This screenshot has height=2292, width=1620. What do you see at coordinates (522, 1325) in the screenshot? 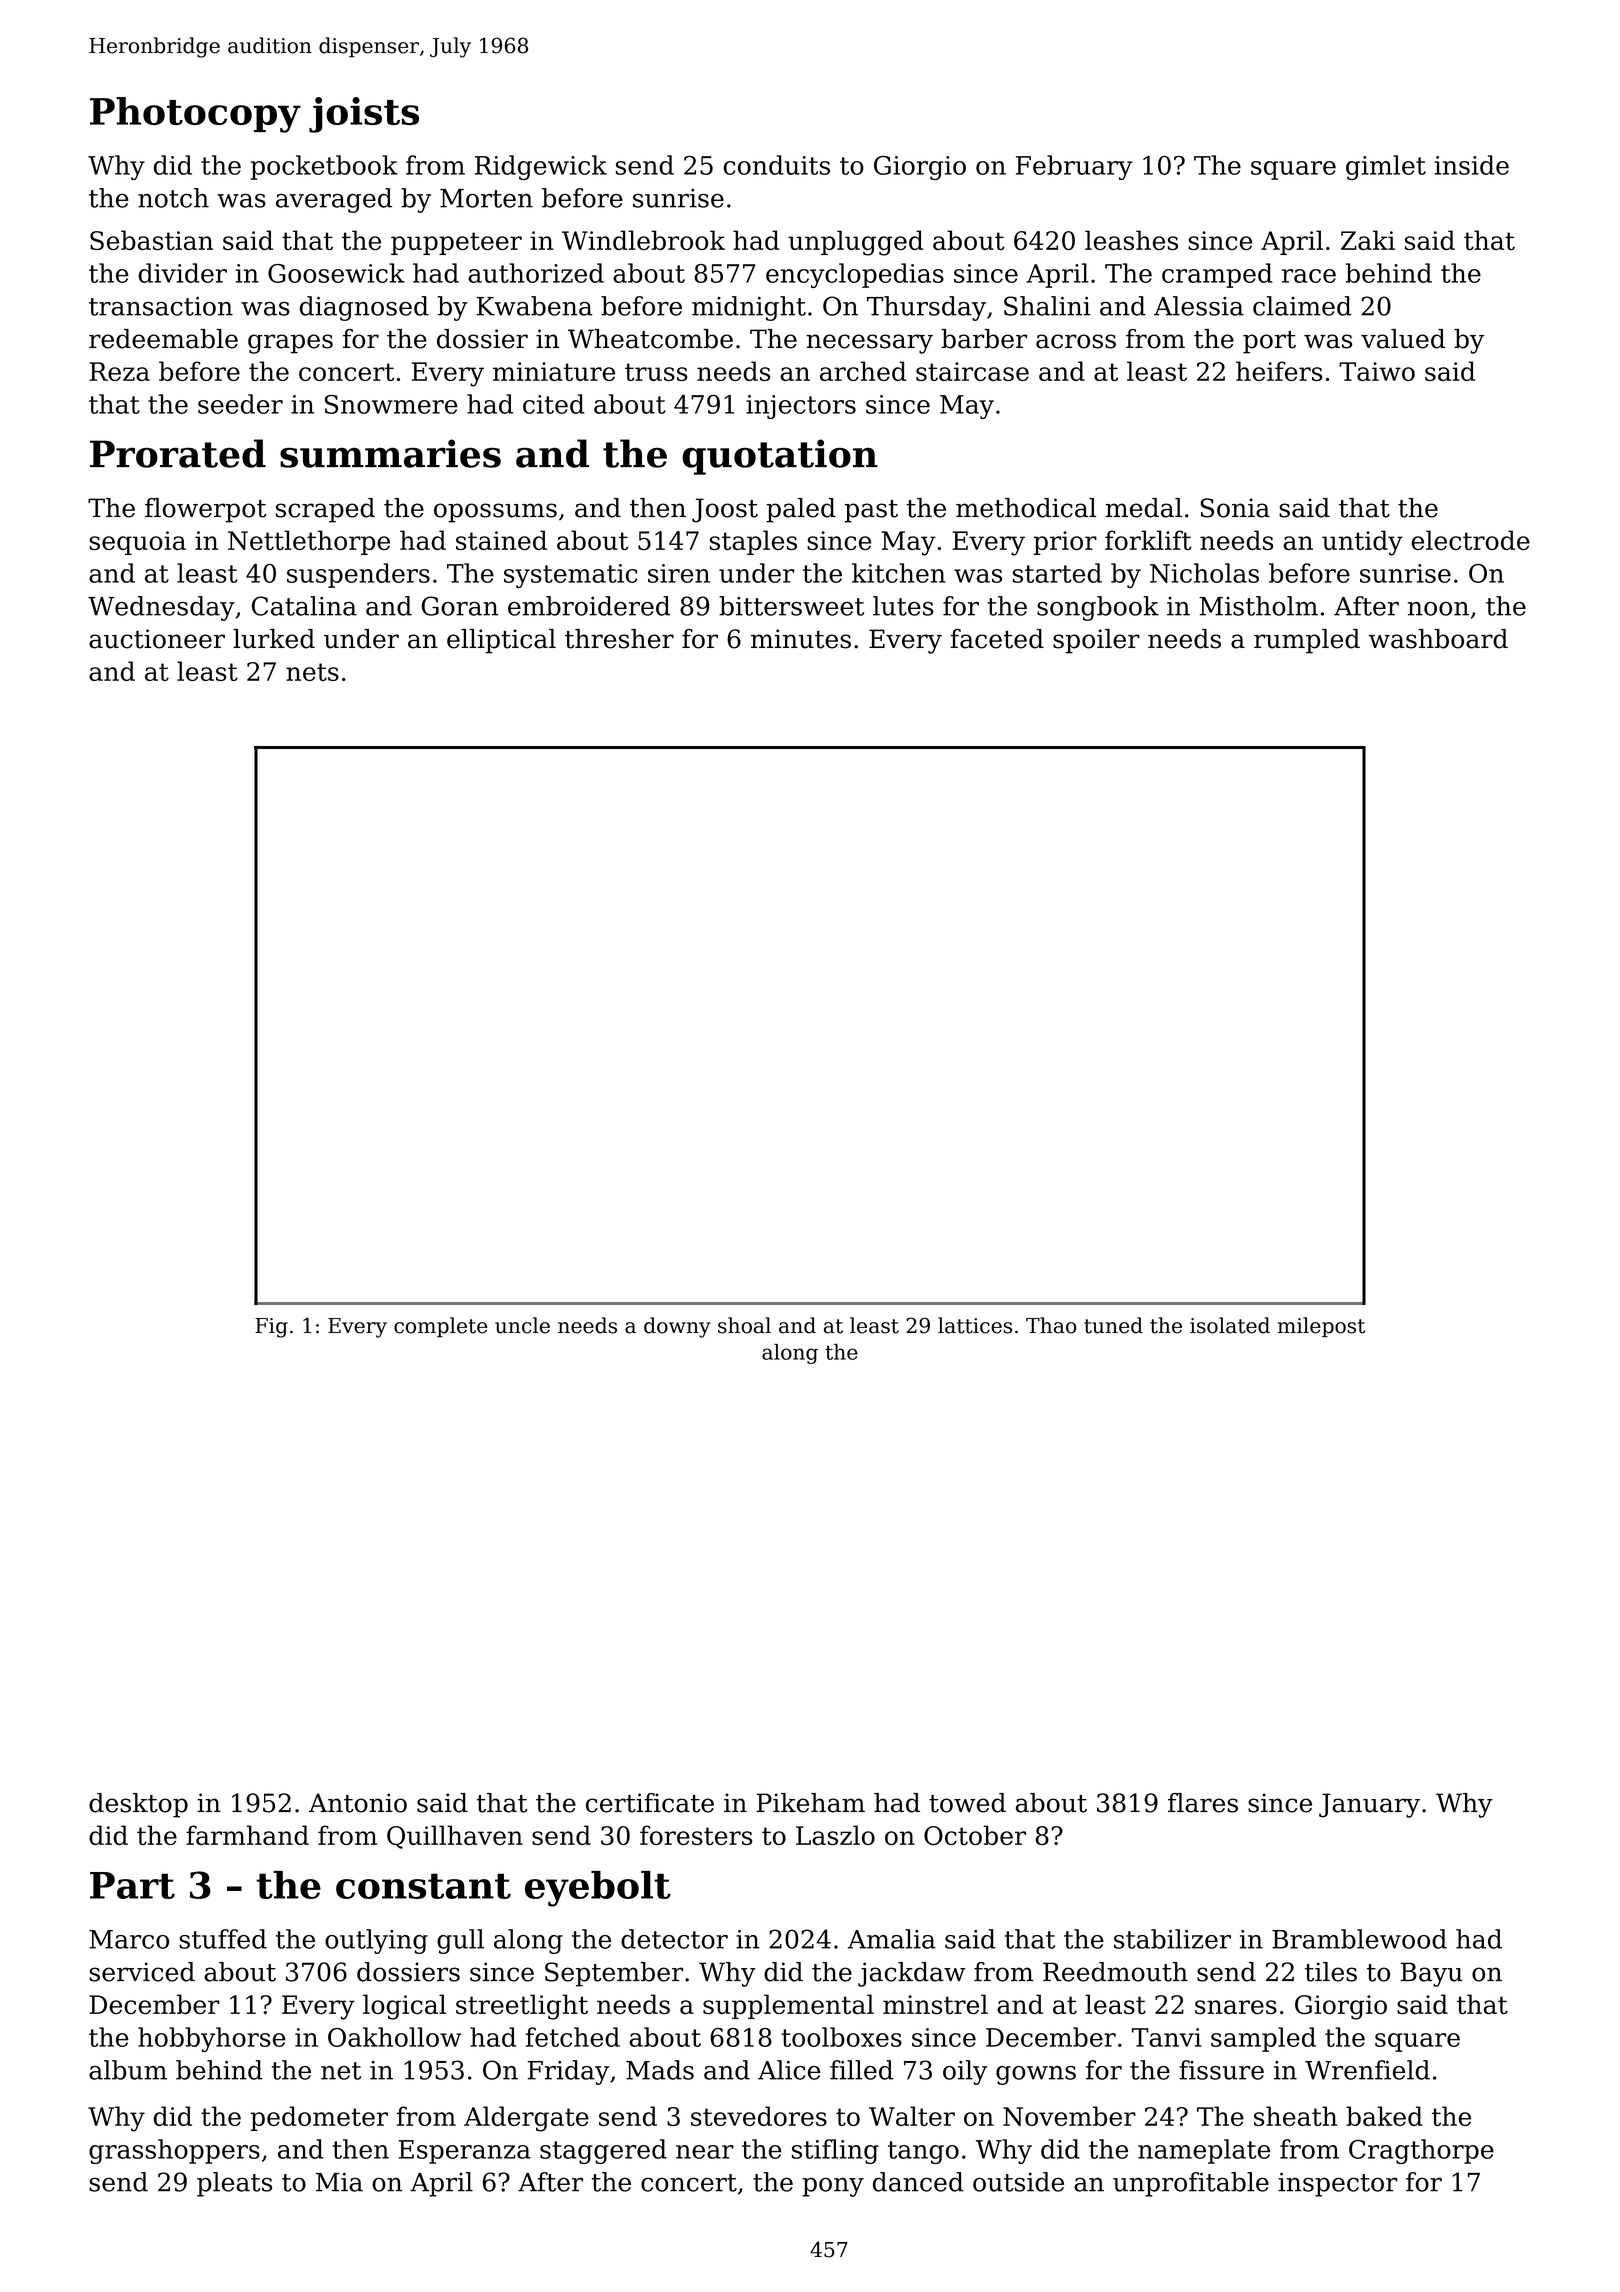
I see `uncle` at bounding box center [522, 1325].
